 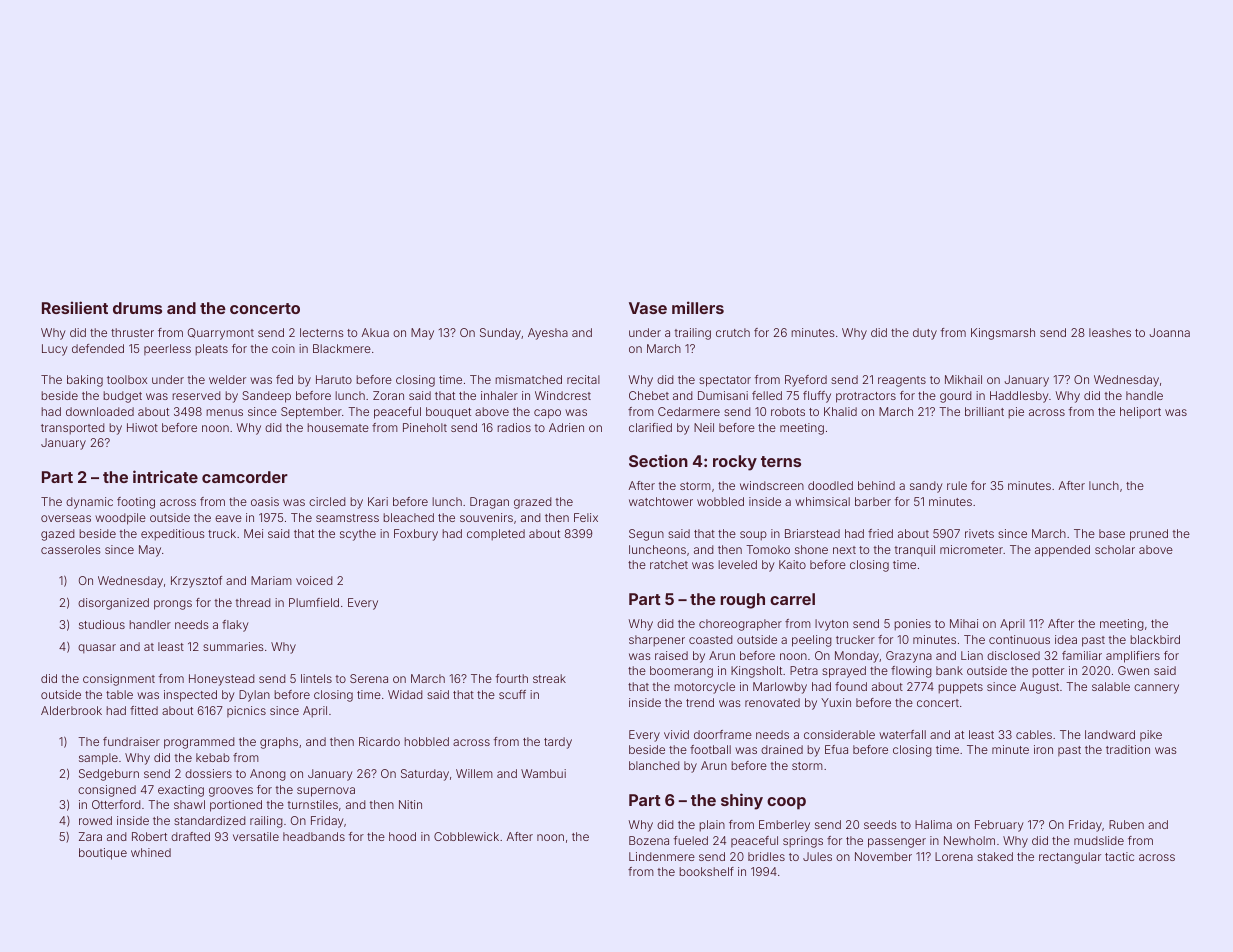 What do you see at coordinates (648, 308) in the screenshot?
I see `Vase` at bounding box center [648, 308].
